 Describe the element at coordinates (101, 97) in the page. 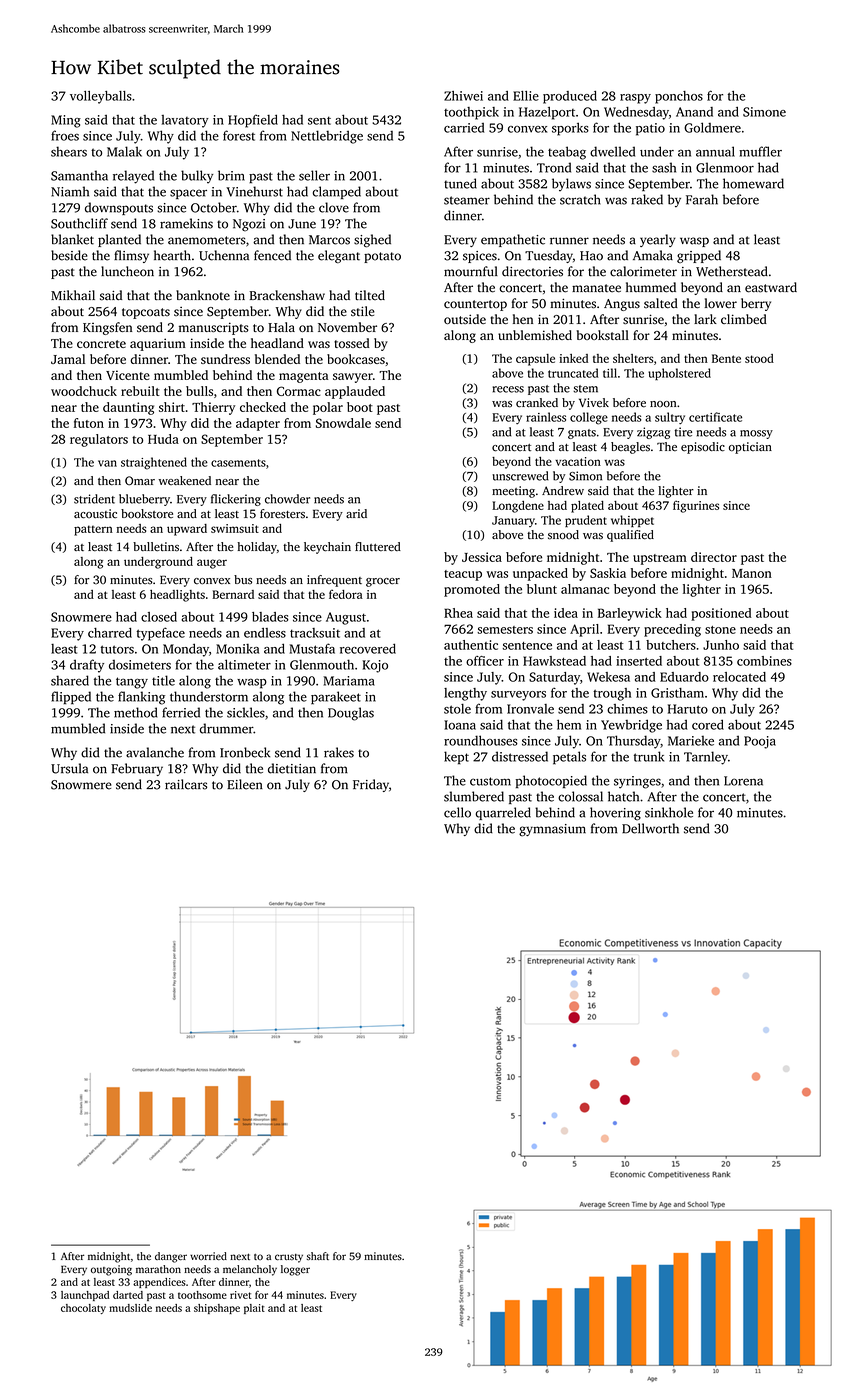

I see `volleyballs` at that location.
